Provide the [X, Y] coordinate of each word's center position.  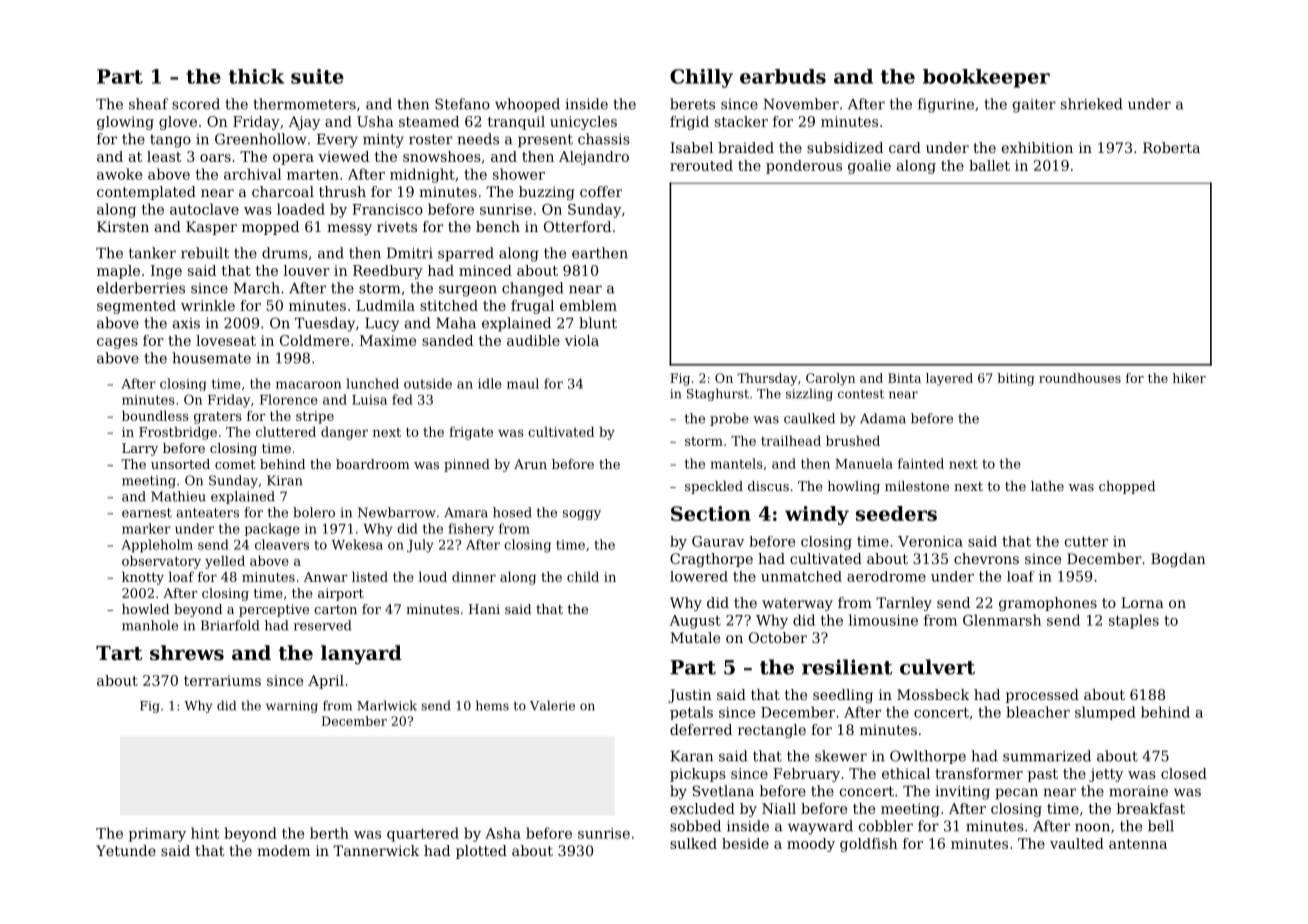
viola [582, 340]
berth [329, 833]
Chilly [701, 78]
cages [117, 343]
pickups [698, 775]
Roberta [1171, 147]
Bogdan [1178, 560]
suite [317, 76]
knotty [143, 578]
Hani [484, 609]
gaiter [1034, 106]
